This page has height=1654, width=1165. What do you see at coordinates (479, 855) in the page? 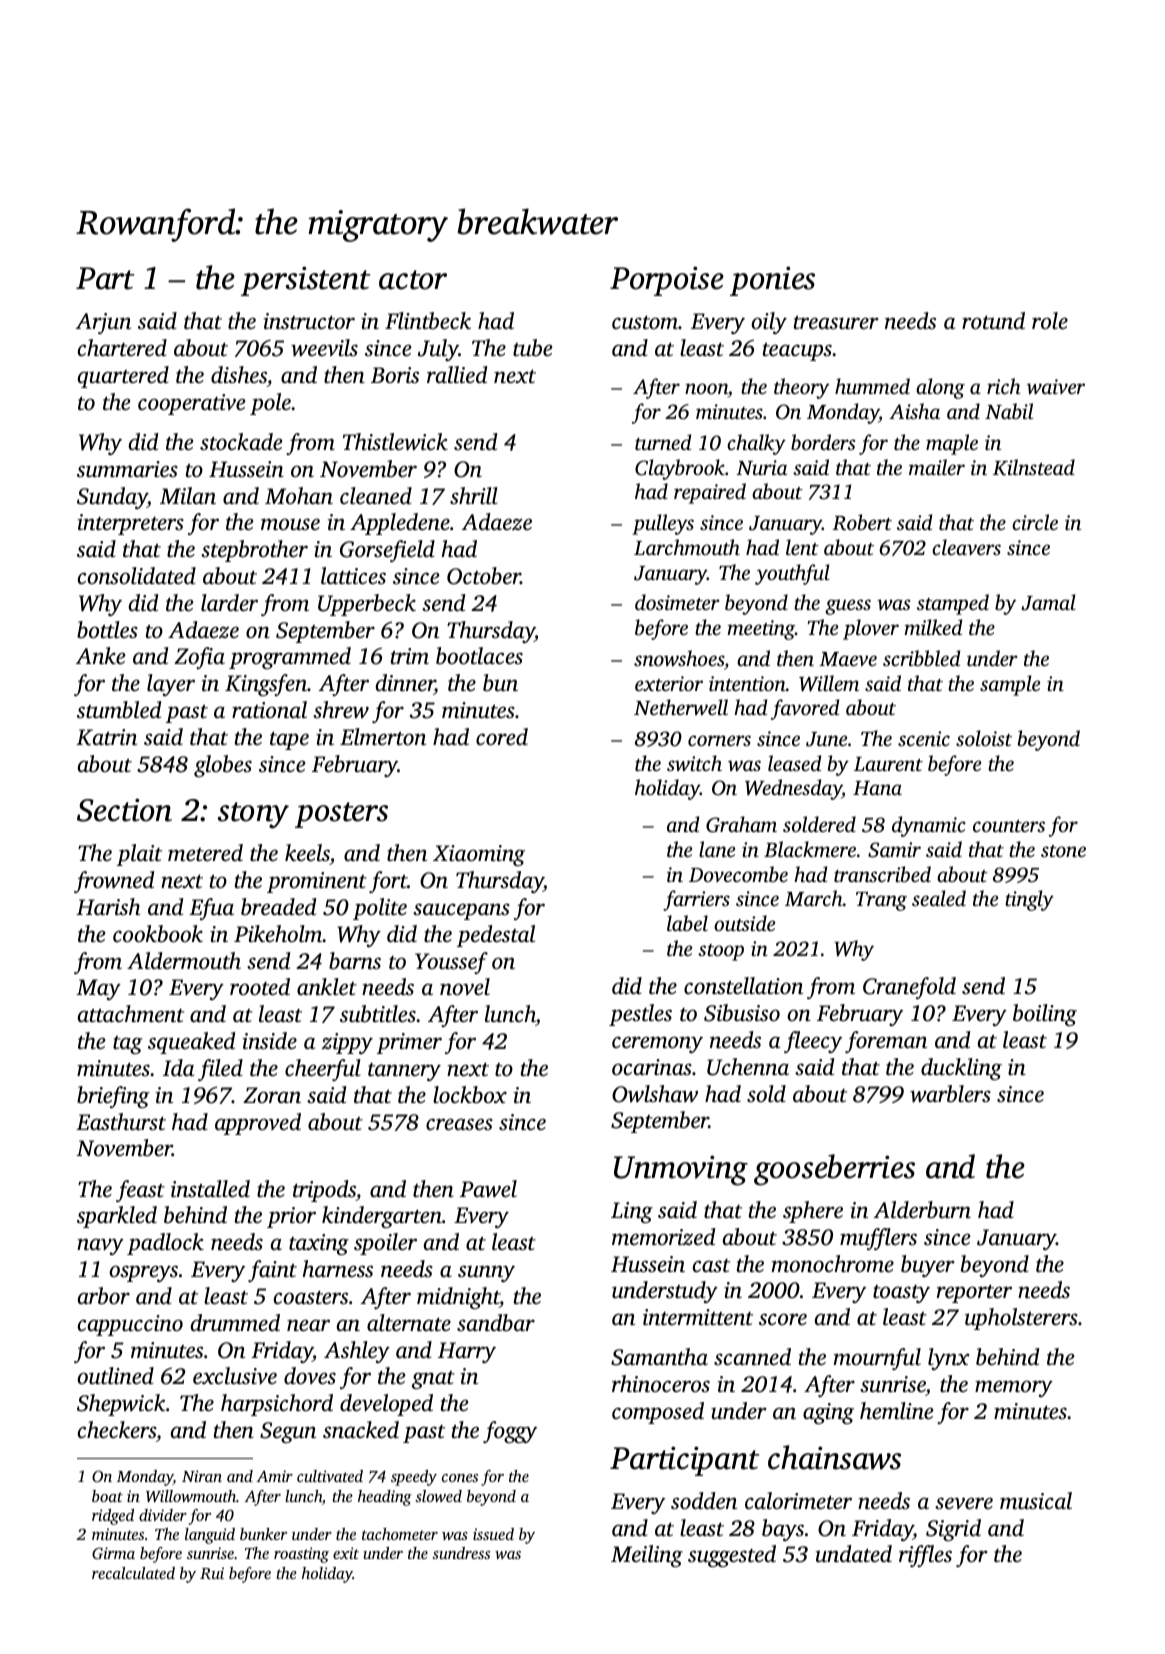
I see `Xiaoming` at bounding box center [479, 855].
